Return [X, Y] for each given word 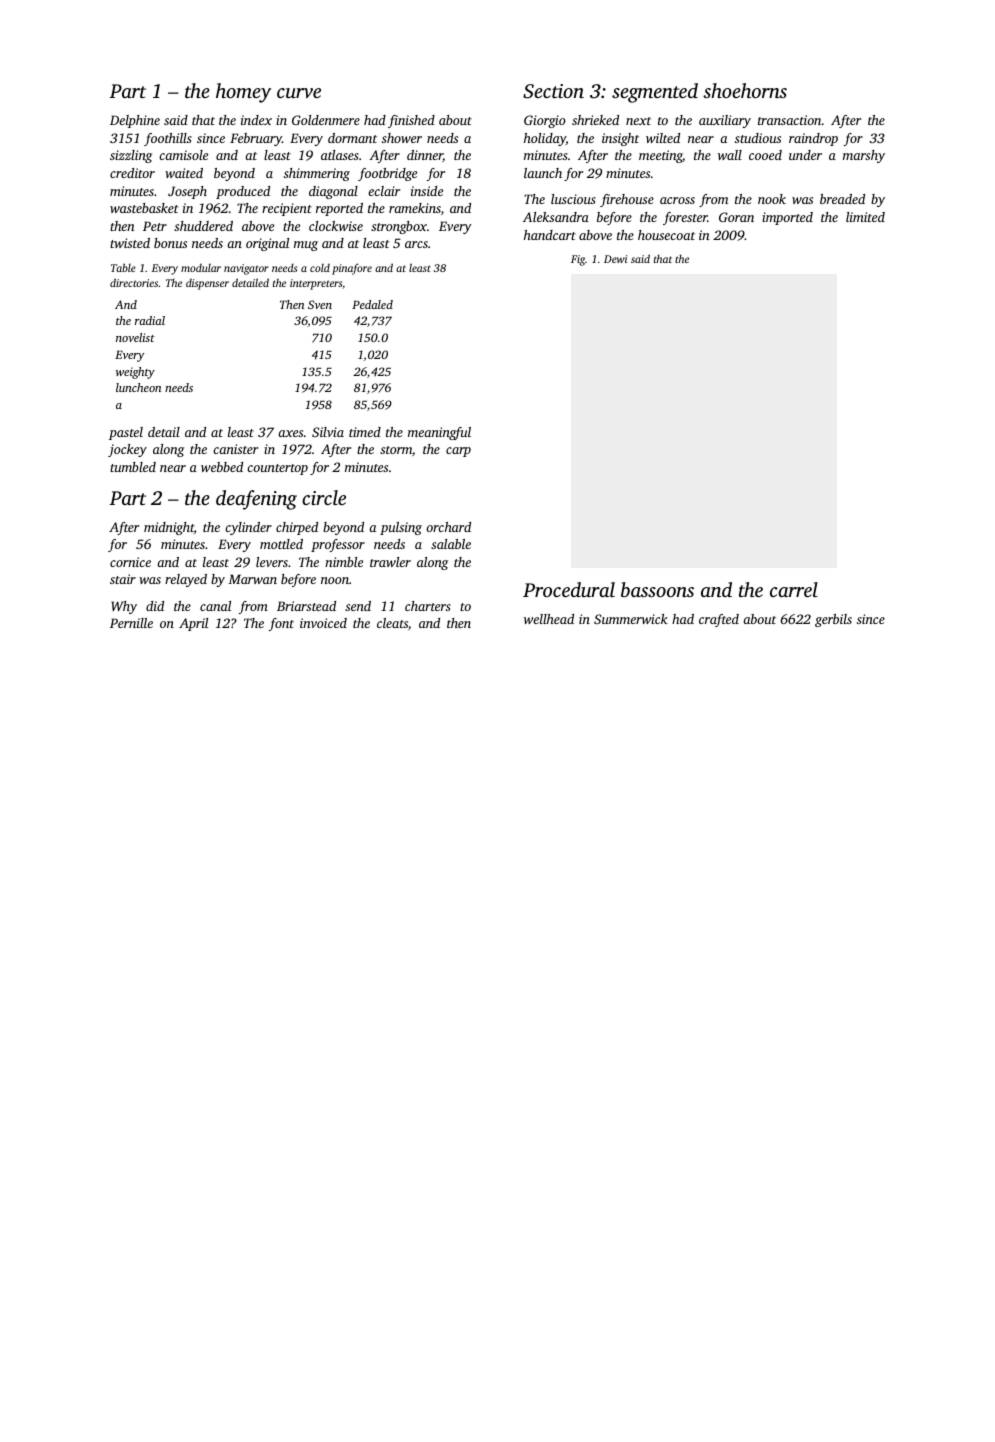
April [193, 624]
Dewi [616, 259]
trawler [390, 562]
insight [620, 139]
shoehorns [745, 90]
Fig [578, 260]
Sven [320, 304]
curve [299, 93]
